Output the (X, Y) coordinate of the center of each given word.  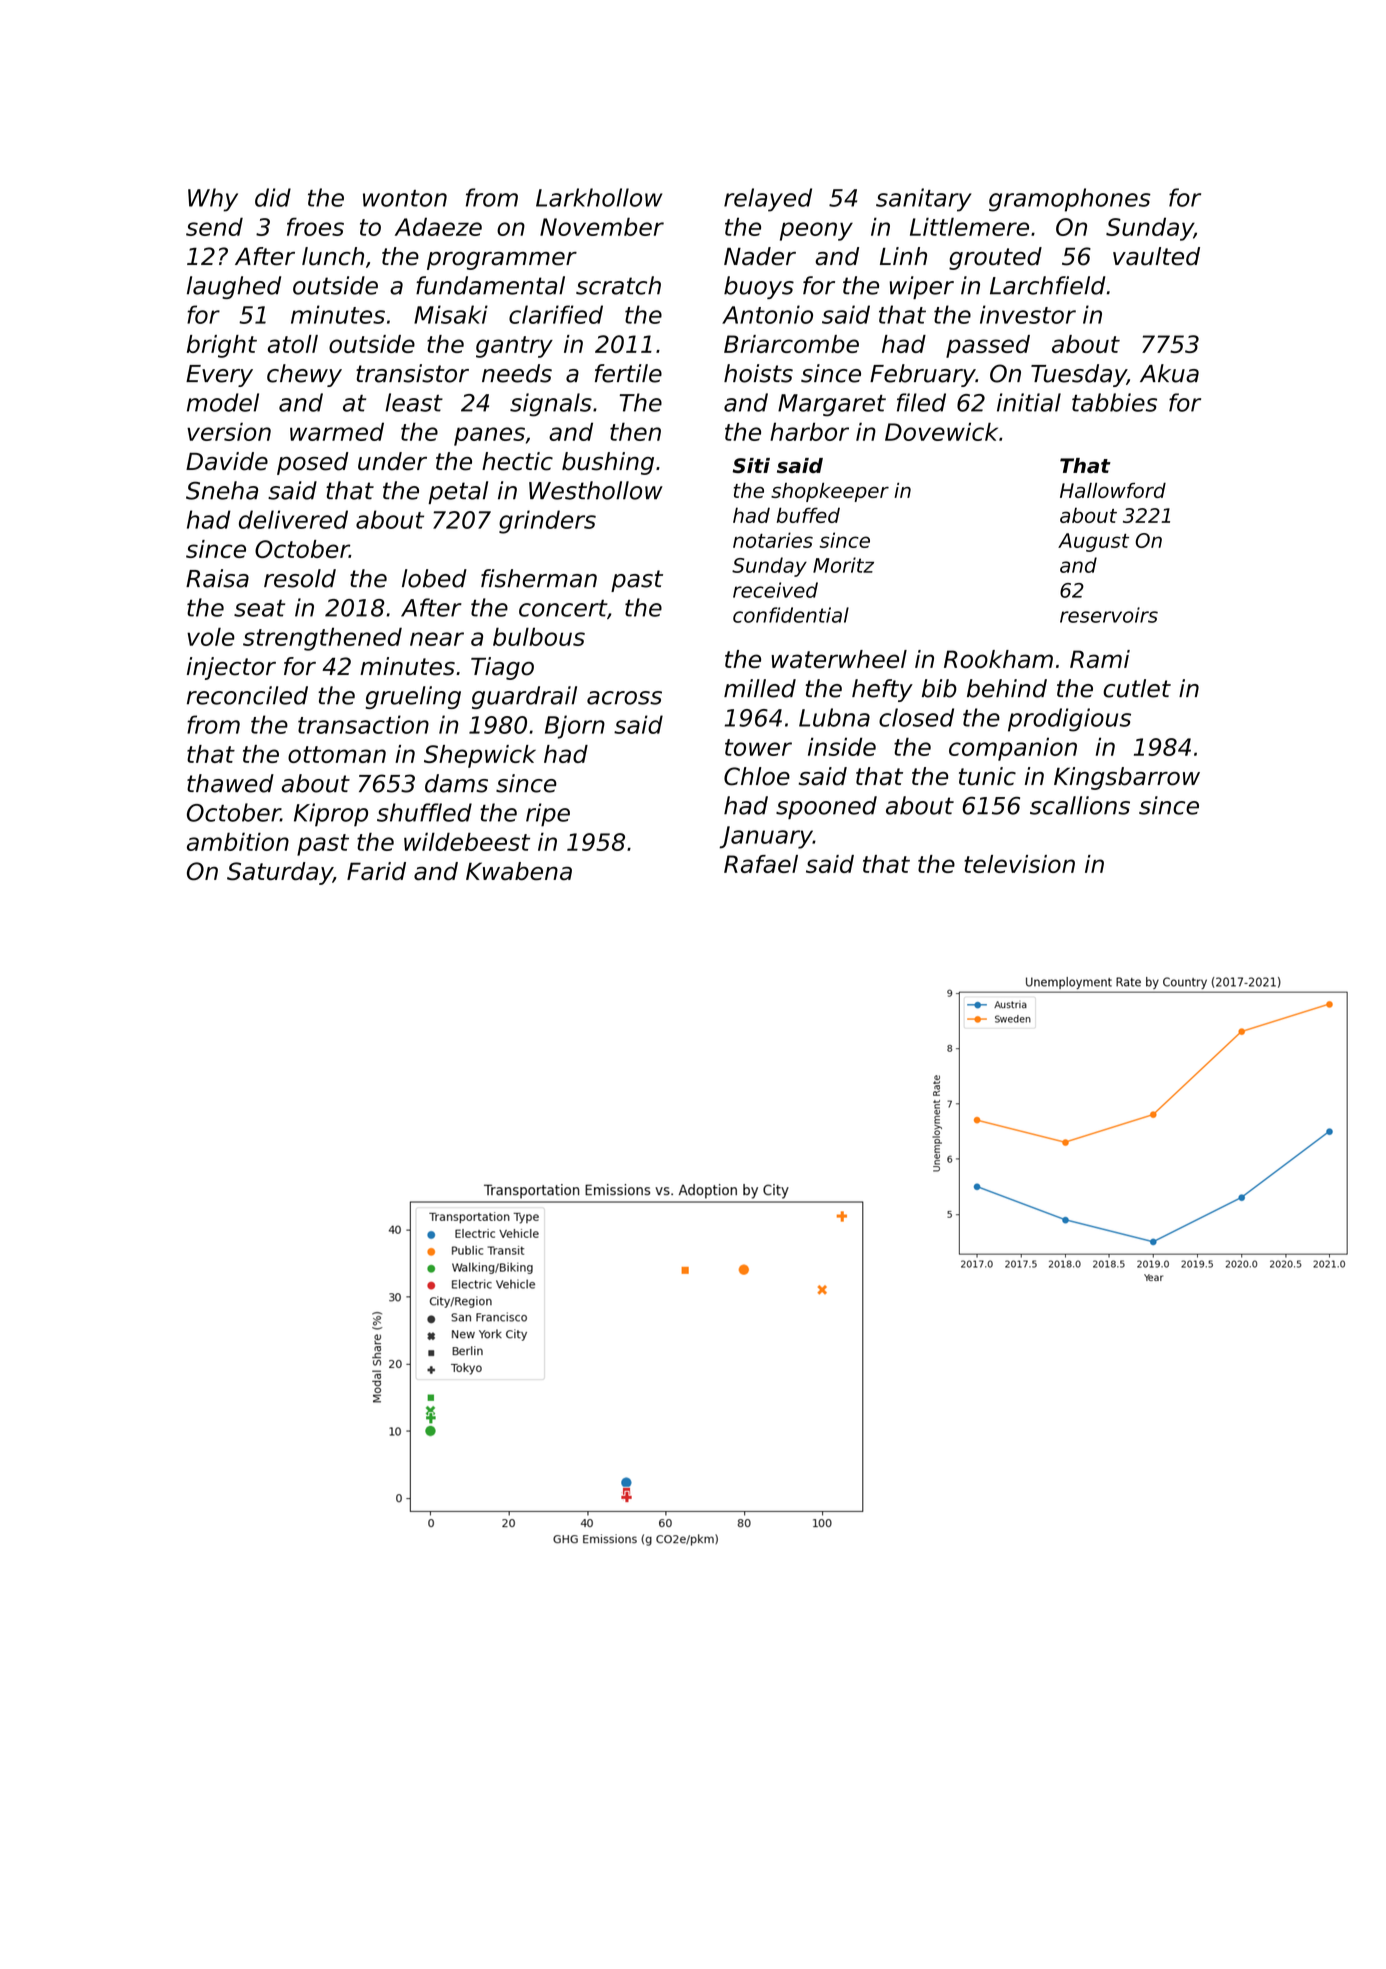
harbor (809, 431)
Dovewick (941, 431)
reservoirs (1109, 615)
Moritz (843, 565)
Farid (376, 871)
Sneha (222, 490)
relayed (768, 200)
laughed (234, 287)
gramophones (1070, 200)
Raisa (217, 578)
